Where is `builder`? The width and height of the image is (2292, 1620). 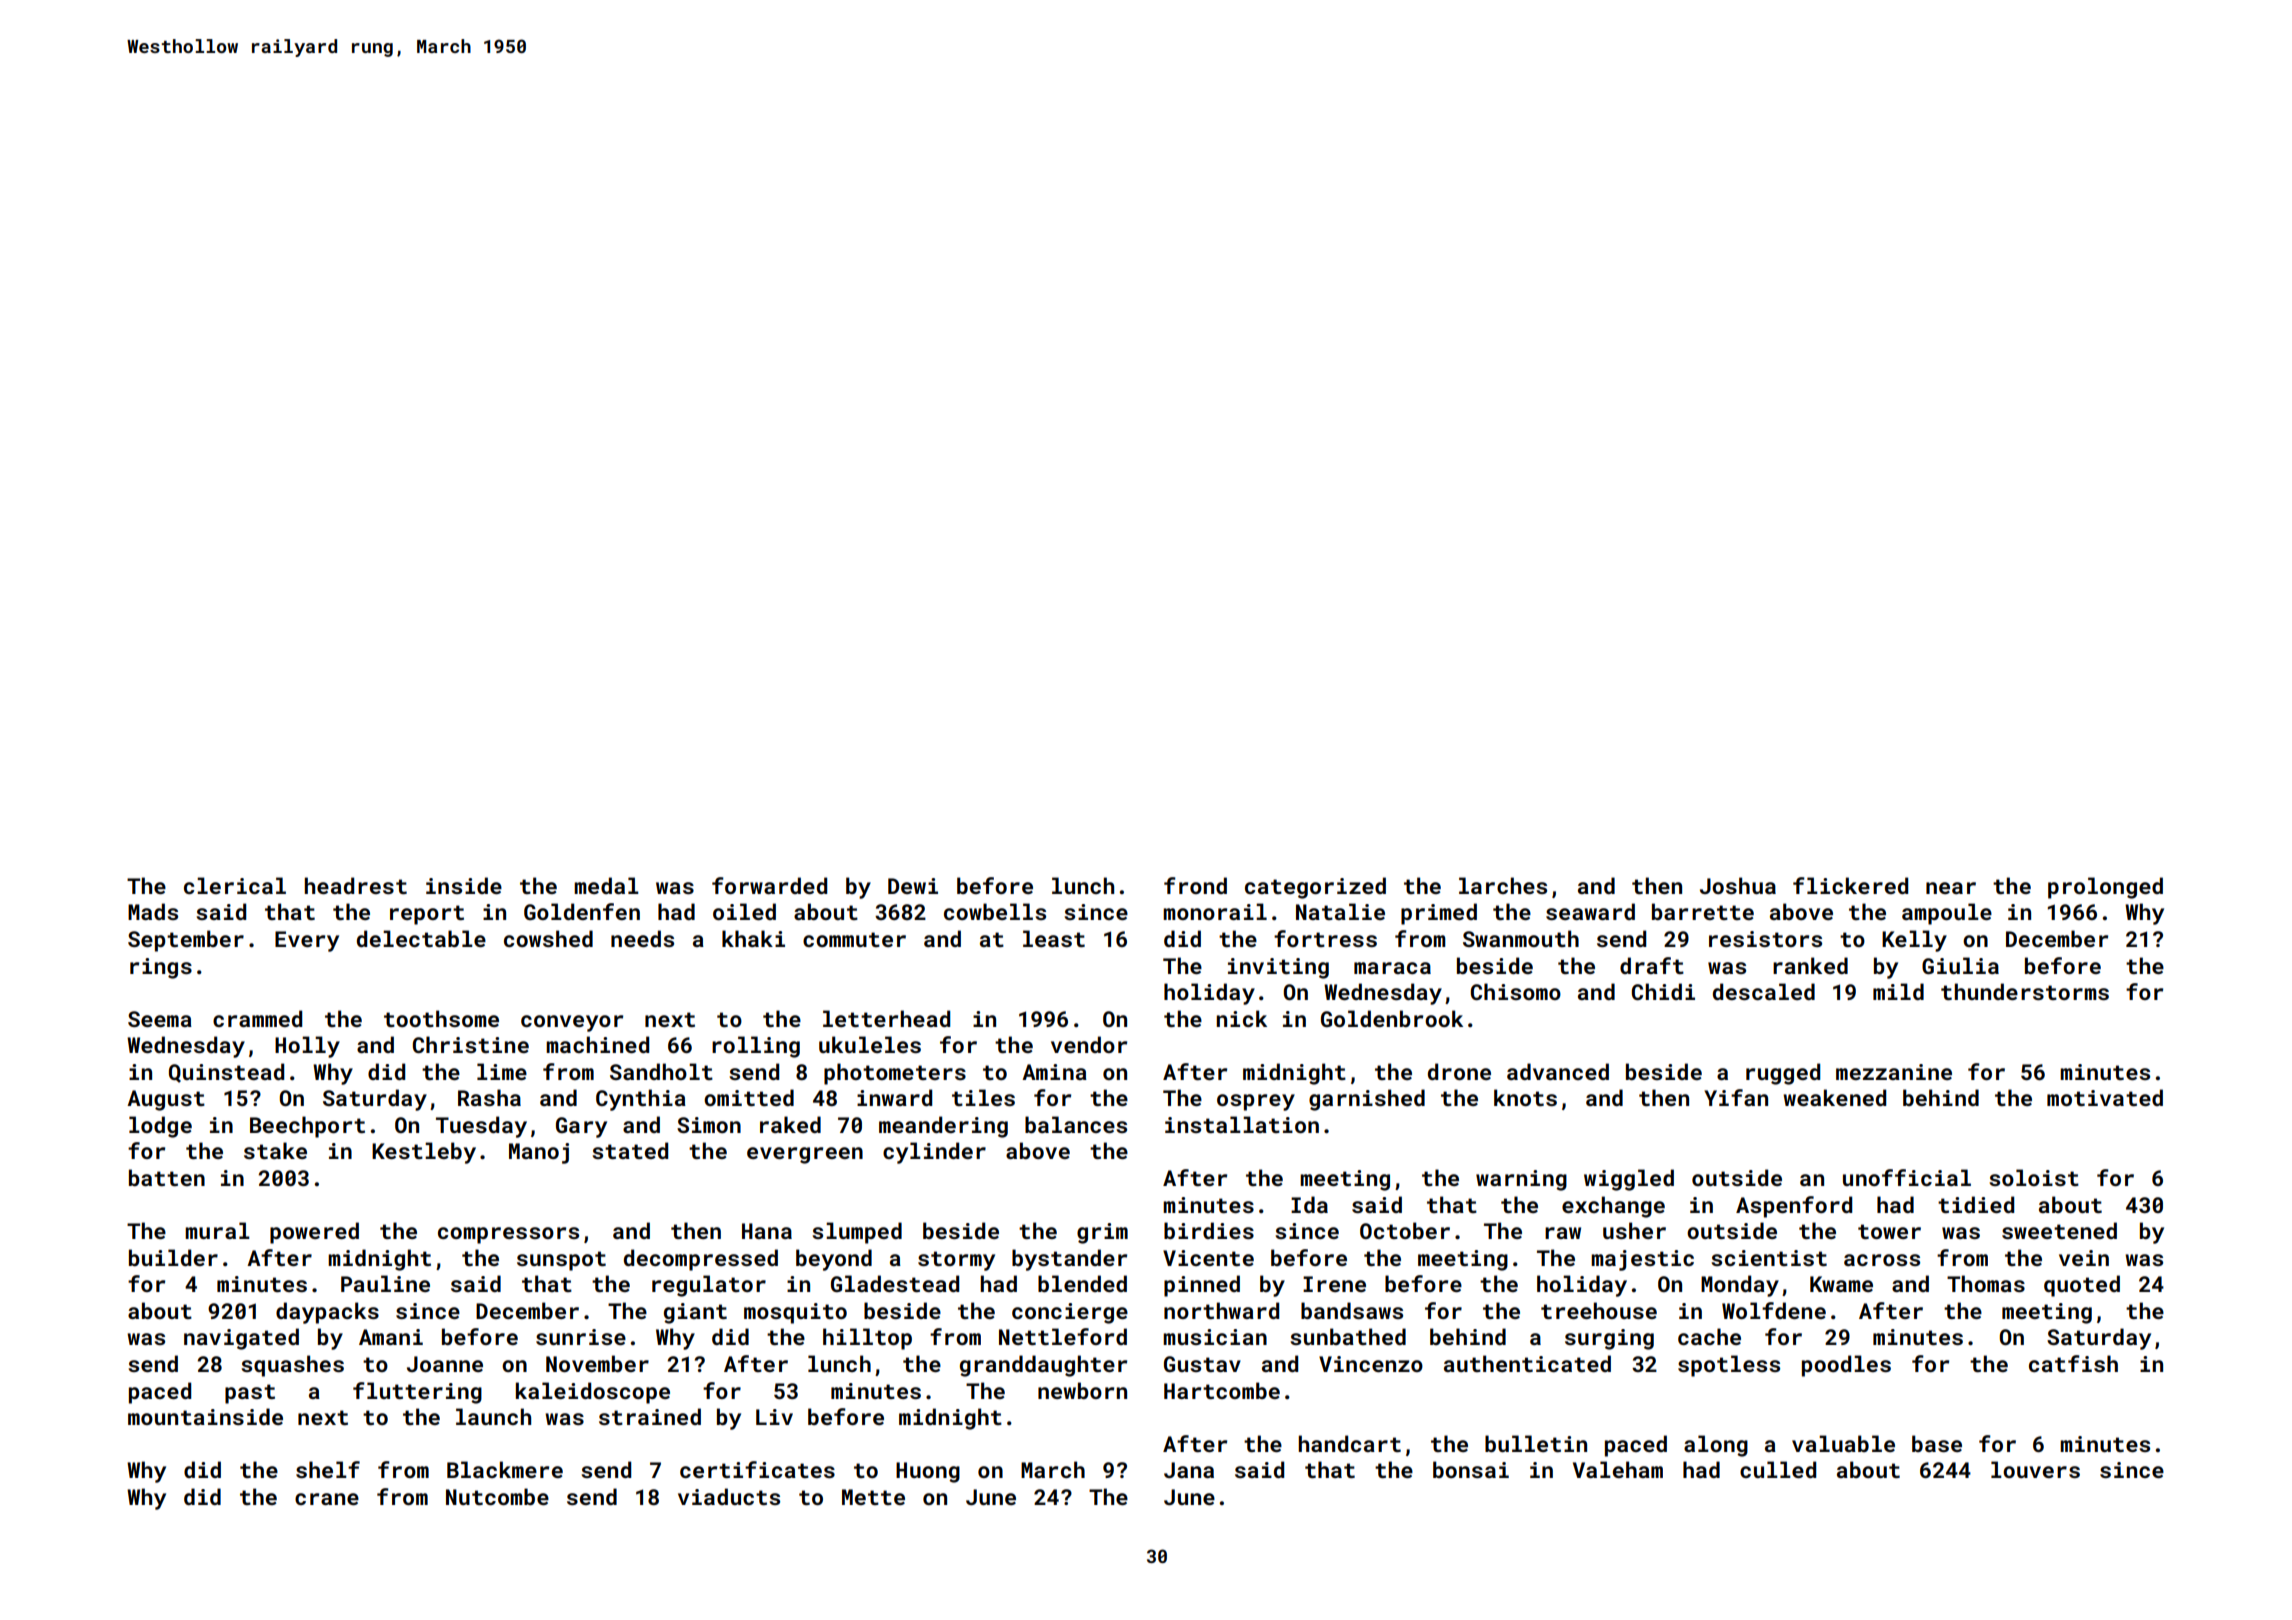 builder is located at coordinates (173, 1257).
